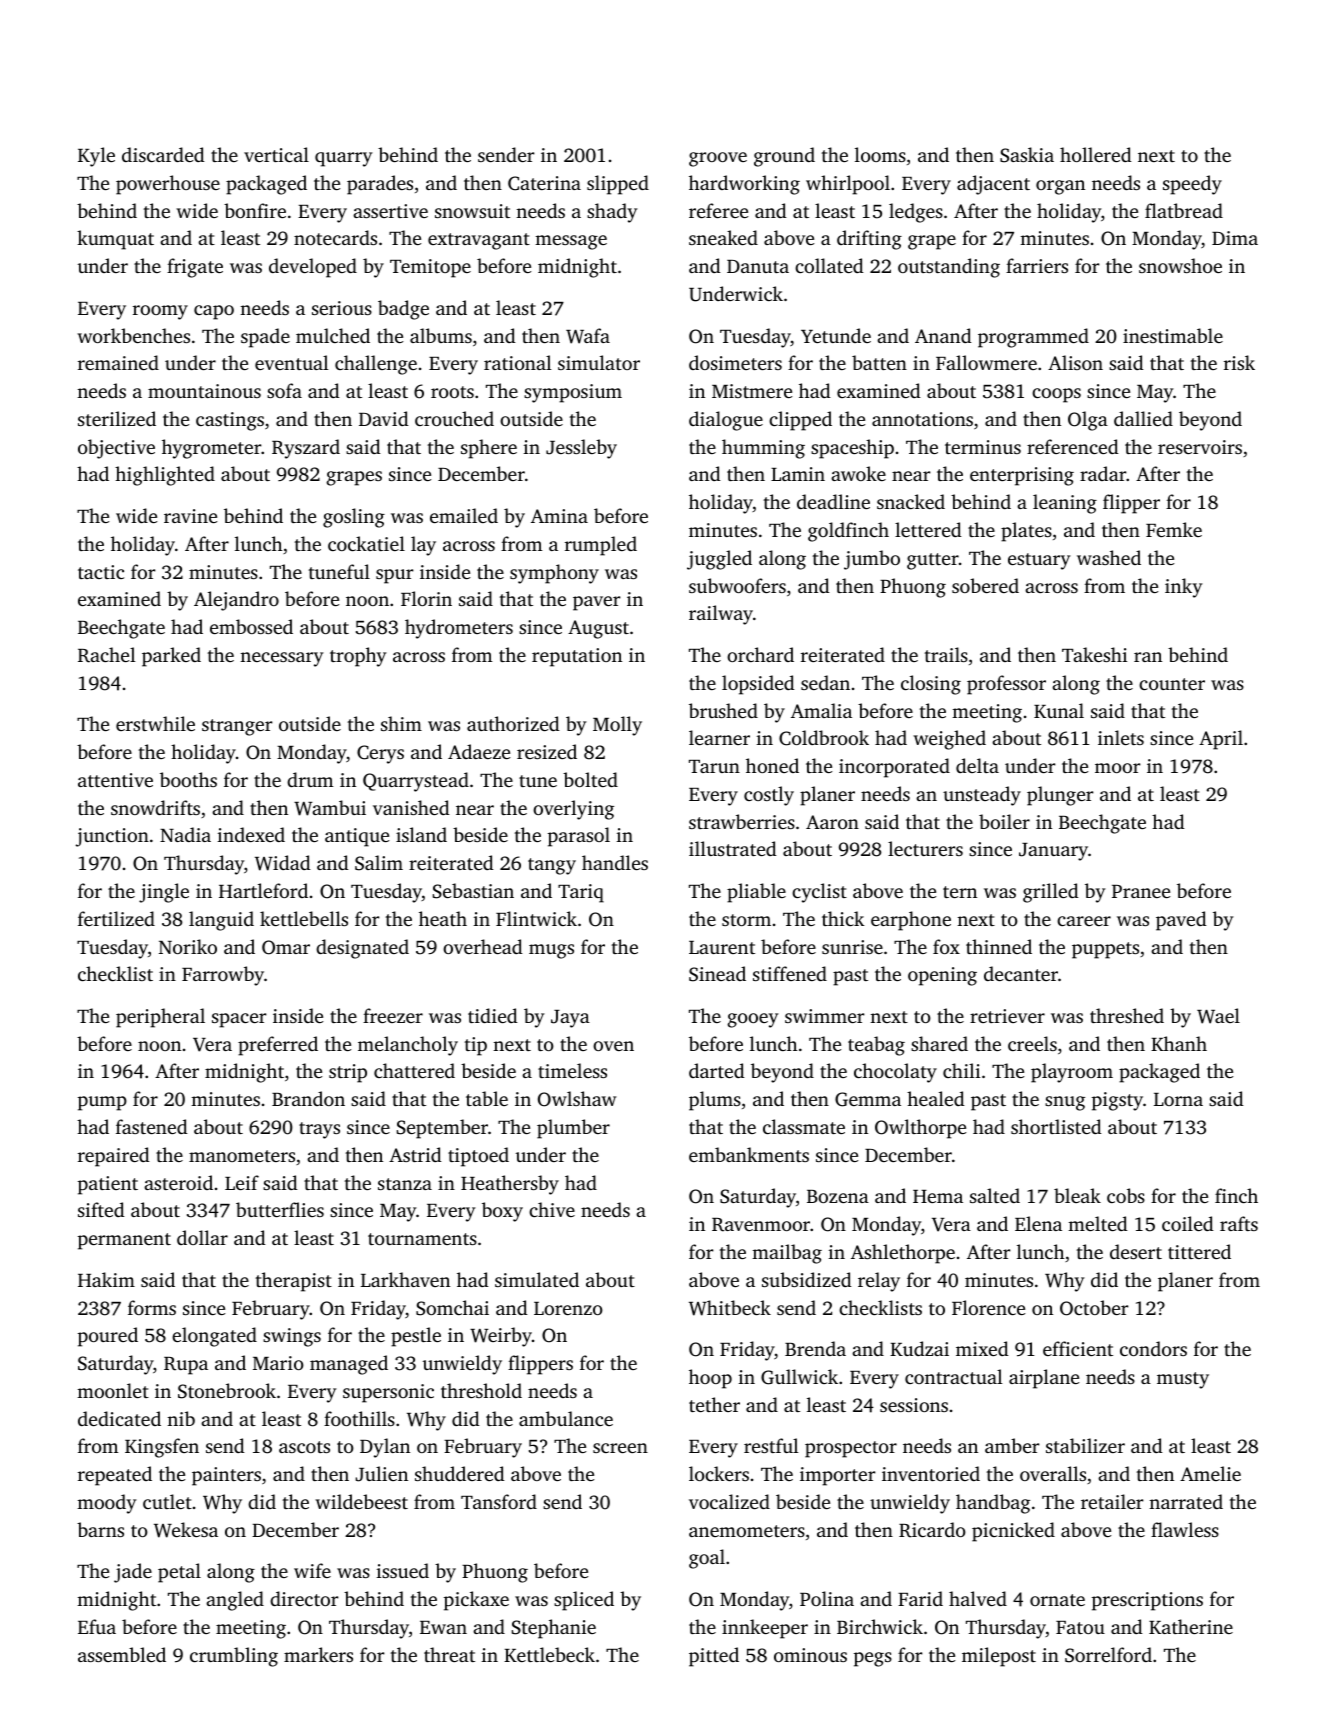  What do you see at coordinates (416, 1337) in the page?
I see `pestle` at bounding box center [416, 1337].
